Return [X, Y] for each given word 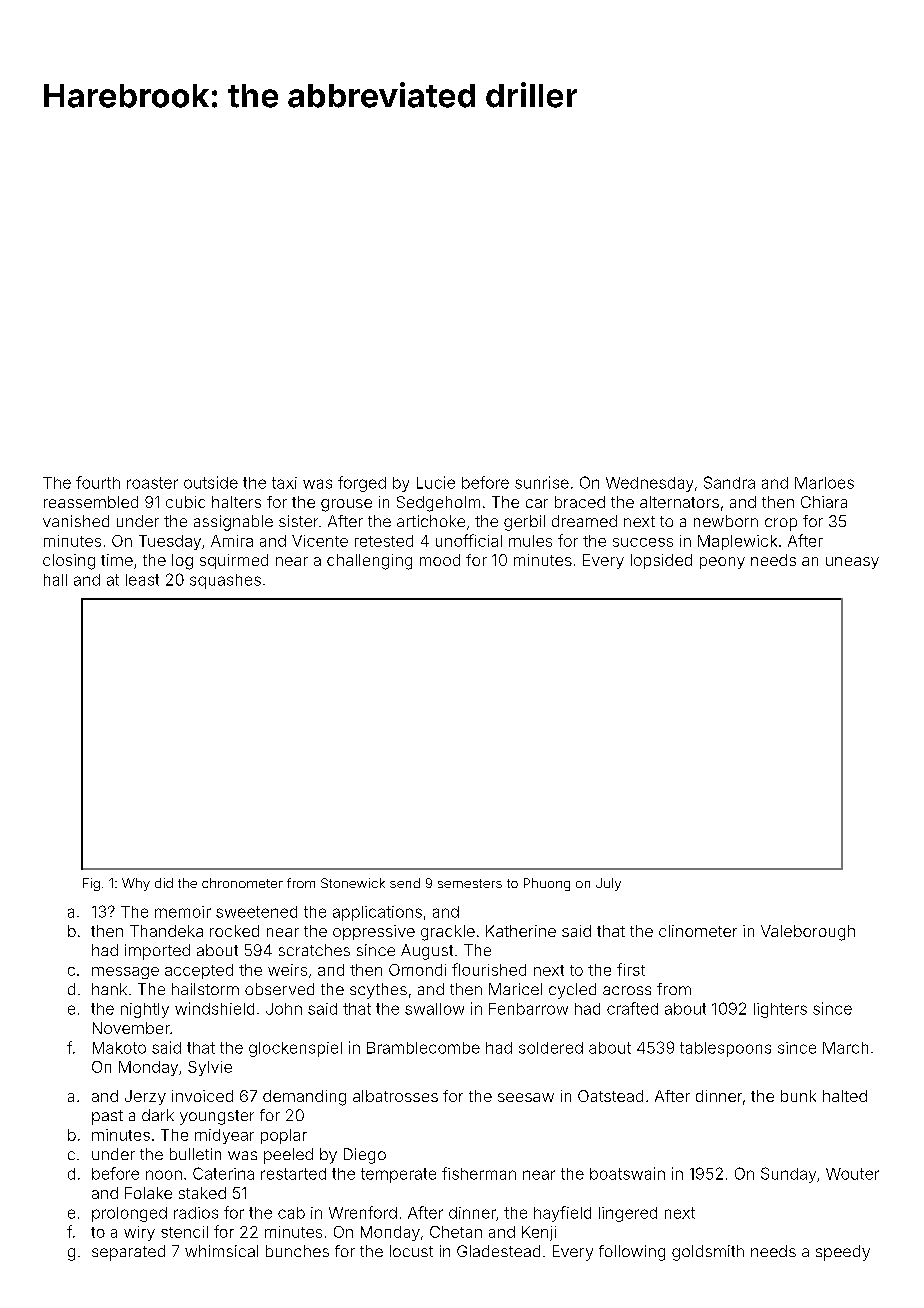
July [608, 884]
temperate [398, 1175]
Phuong [547, 884]
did [164, 883]
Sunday [788, 1175]
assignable [233, 523]
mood [440, 560]
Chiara [824, 502]
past [107, 1117]
